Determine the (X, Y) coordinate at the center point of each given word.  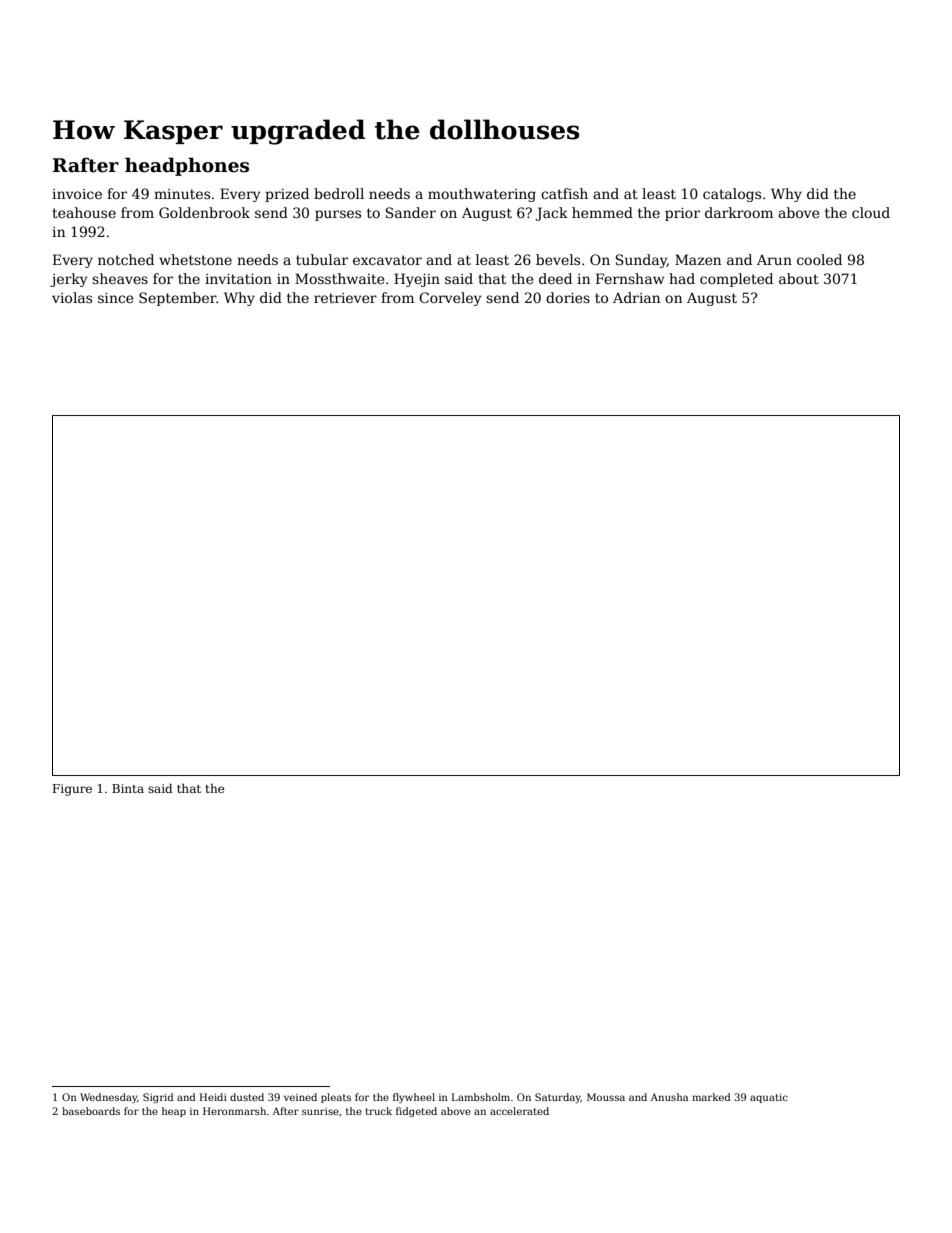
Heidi (213, 1097)
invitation (238, 279)
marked (711, 1097)
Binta (128, 788)
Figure (72, 790)
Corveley (450, 299)
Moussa (606, 1097)
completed (736, 280)
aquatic (769, 1098)
